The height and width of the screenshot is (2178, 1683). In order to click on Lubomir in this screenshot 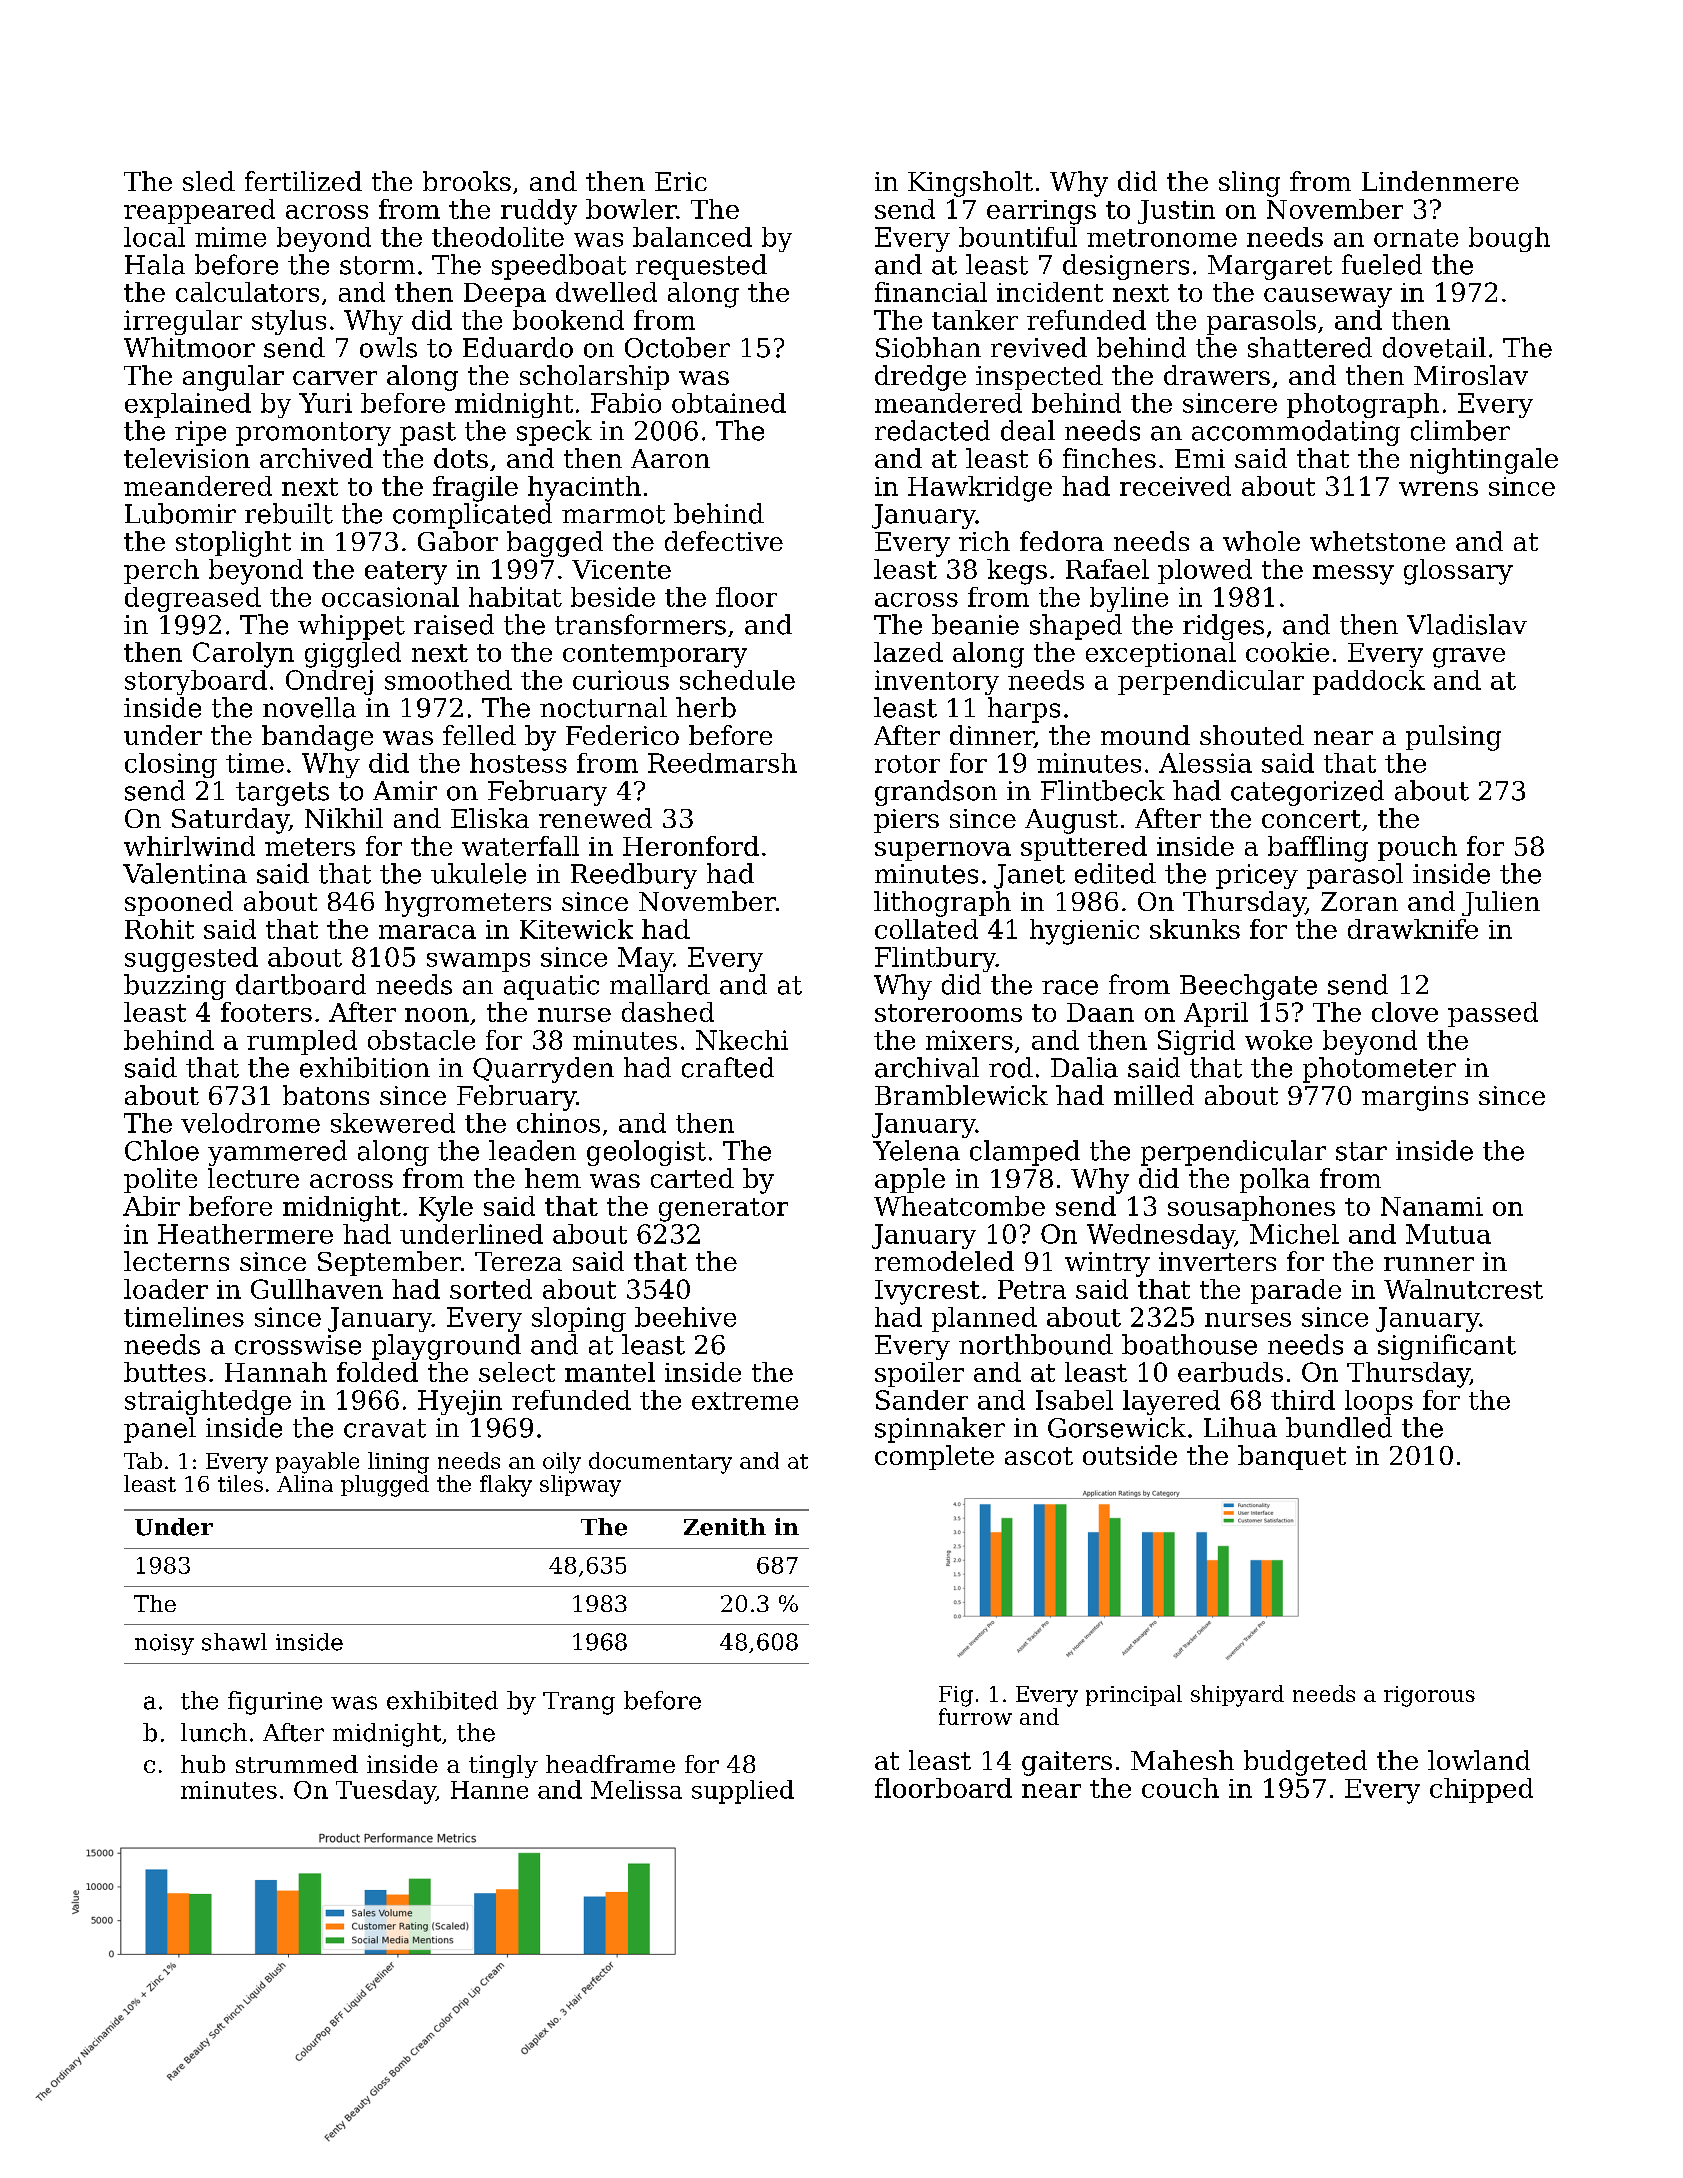, I will do `click(180, 513)`.
